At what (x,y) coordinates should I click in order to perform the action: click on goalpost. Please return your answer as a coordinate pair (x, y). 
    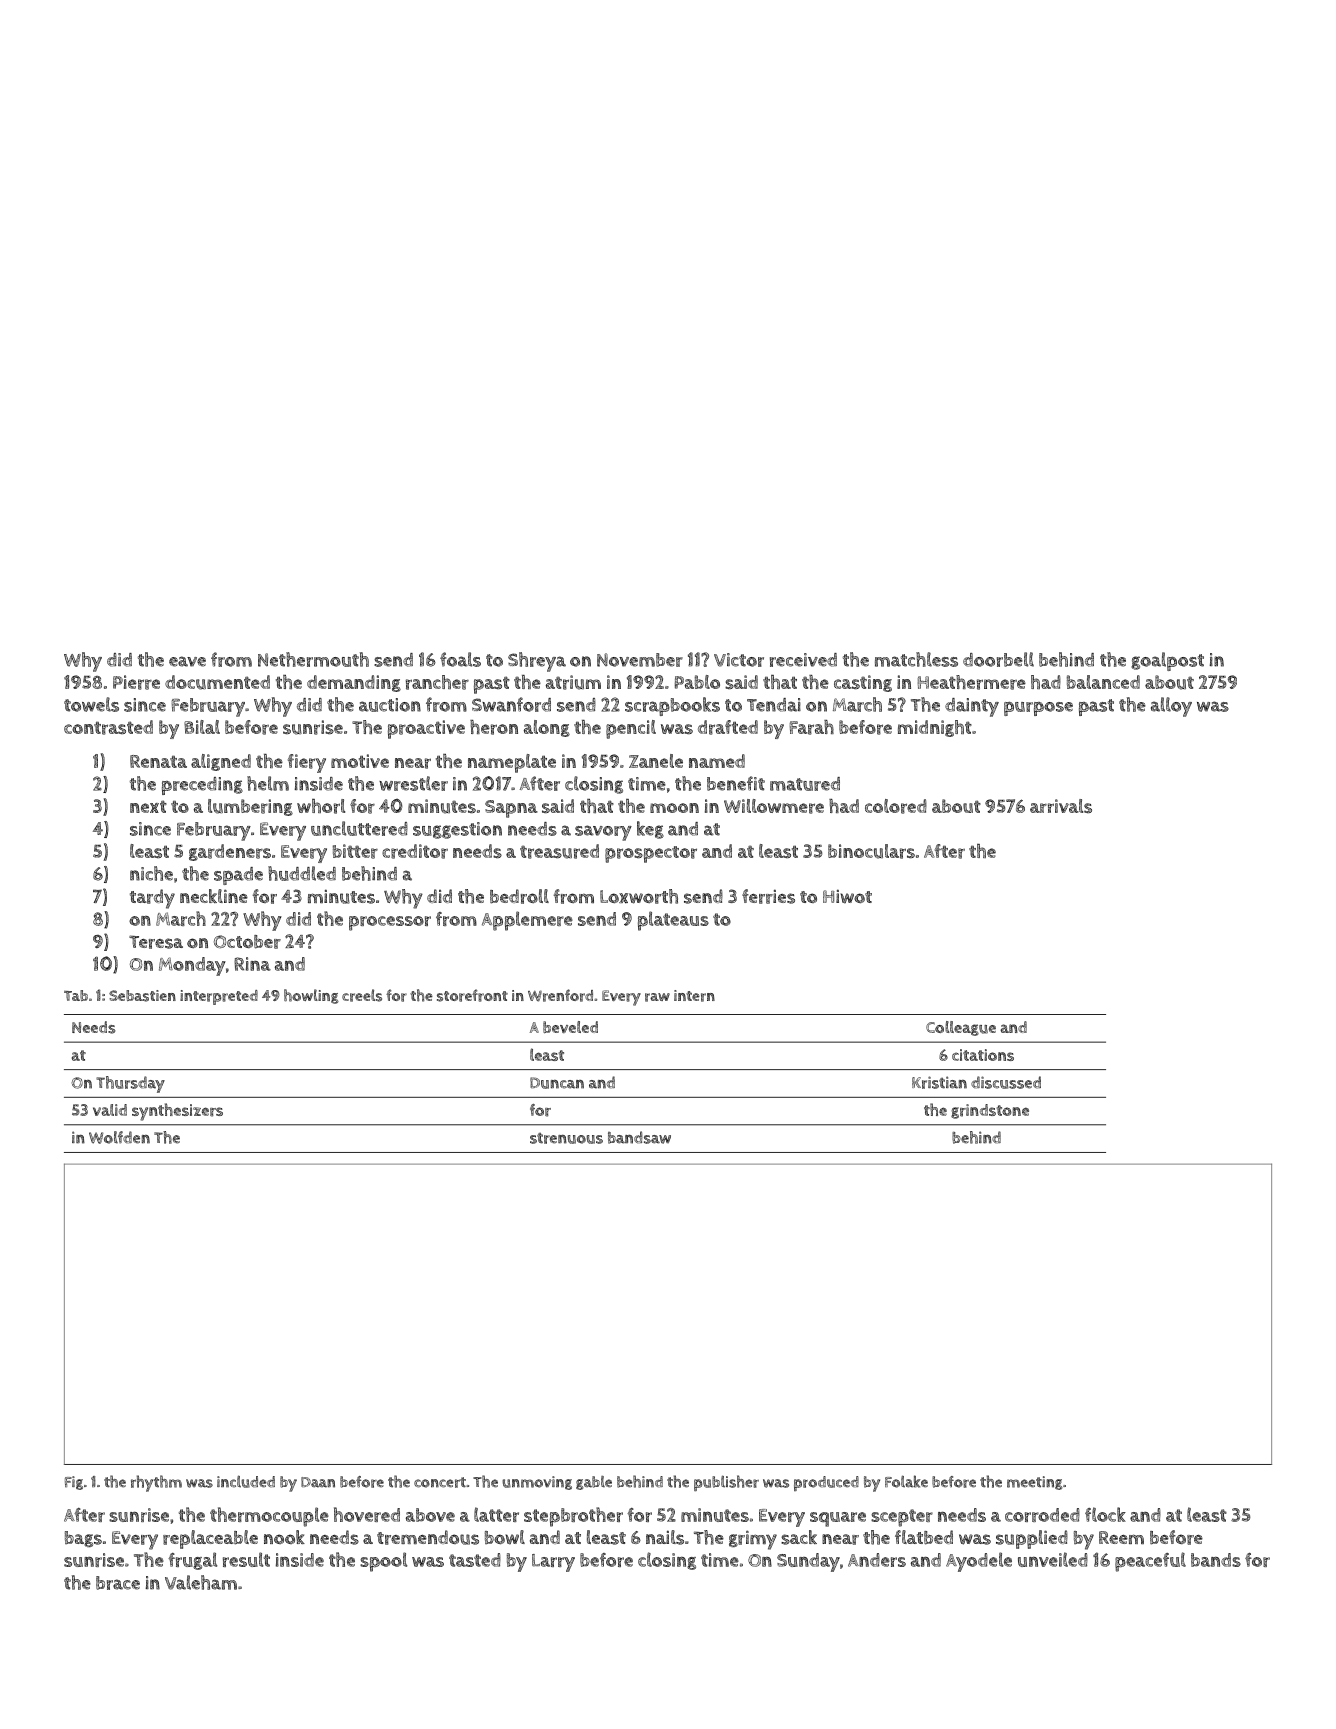
    Looking at the image, I should click on (1167, 661).
